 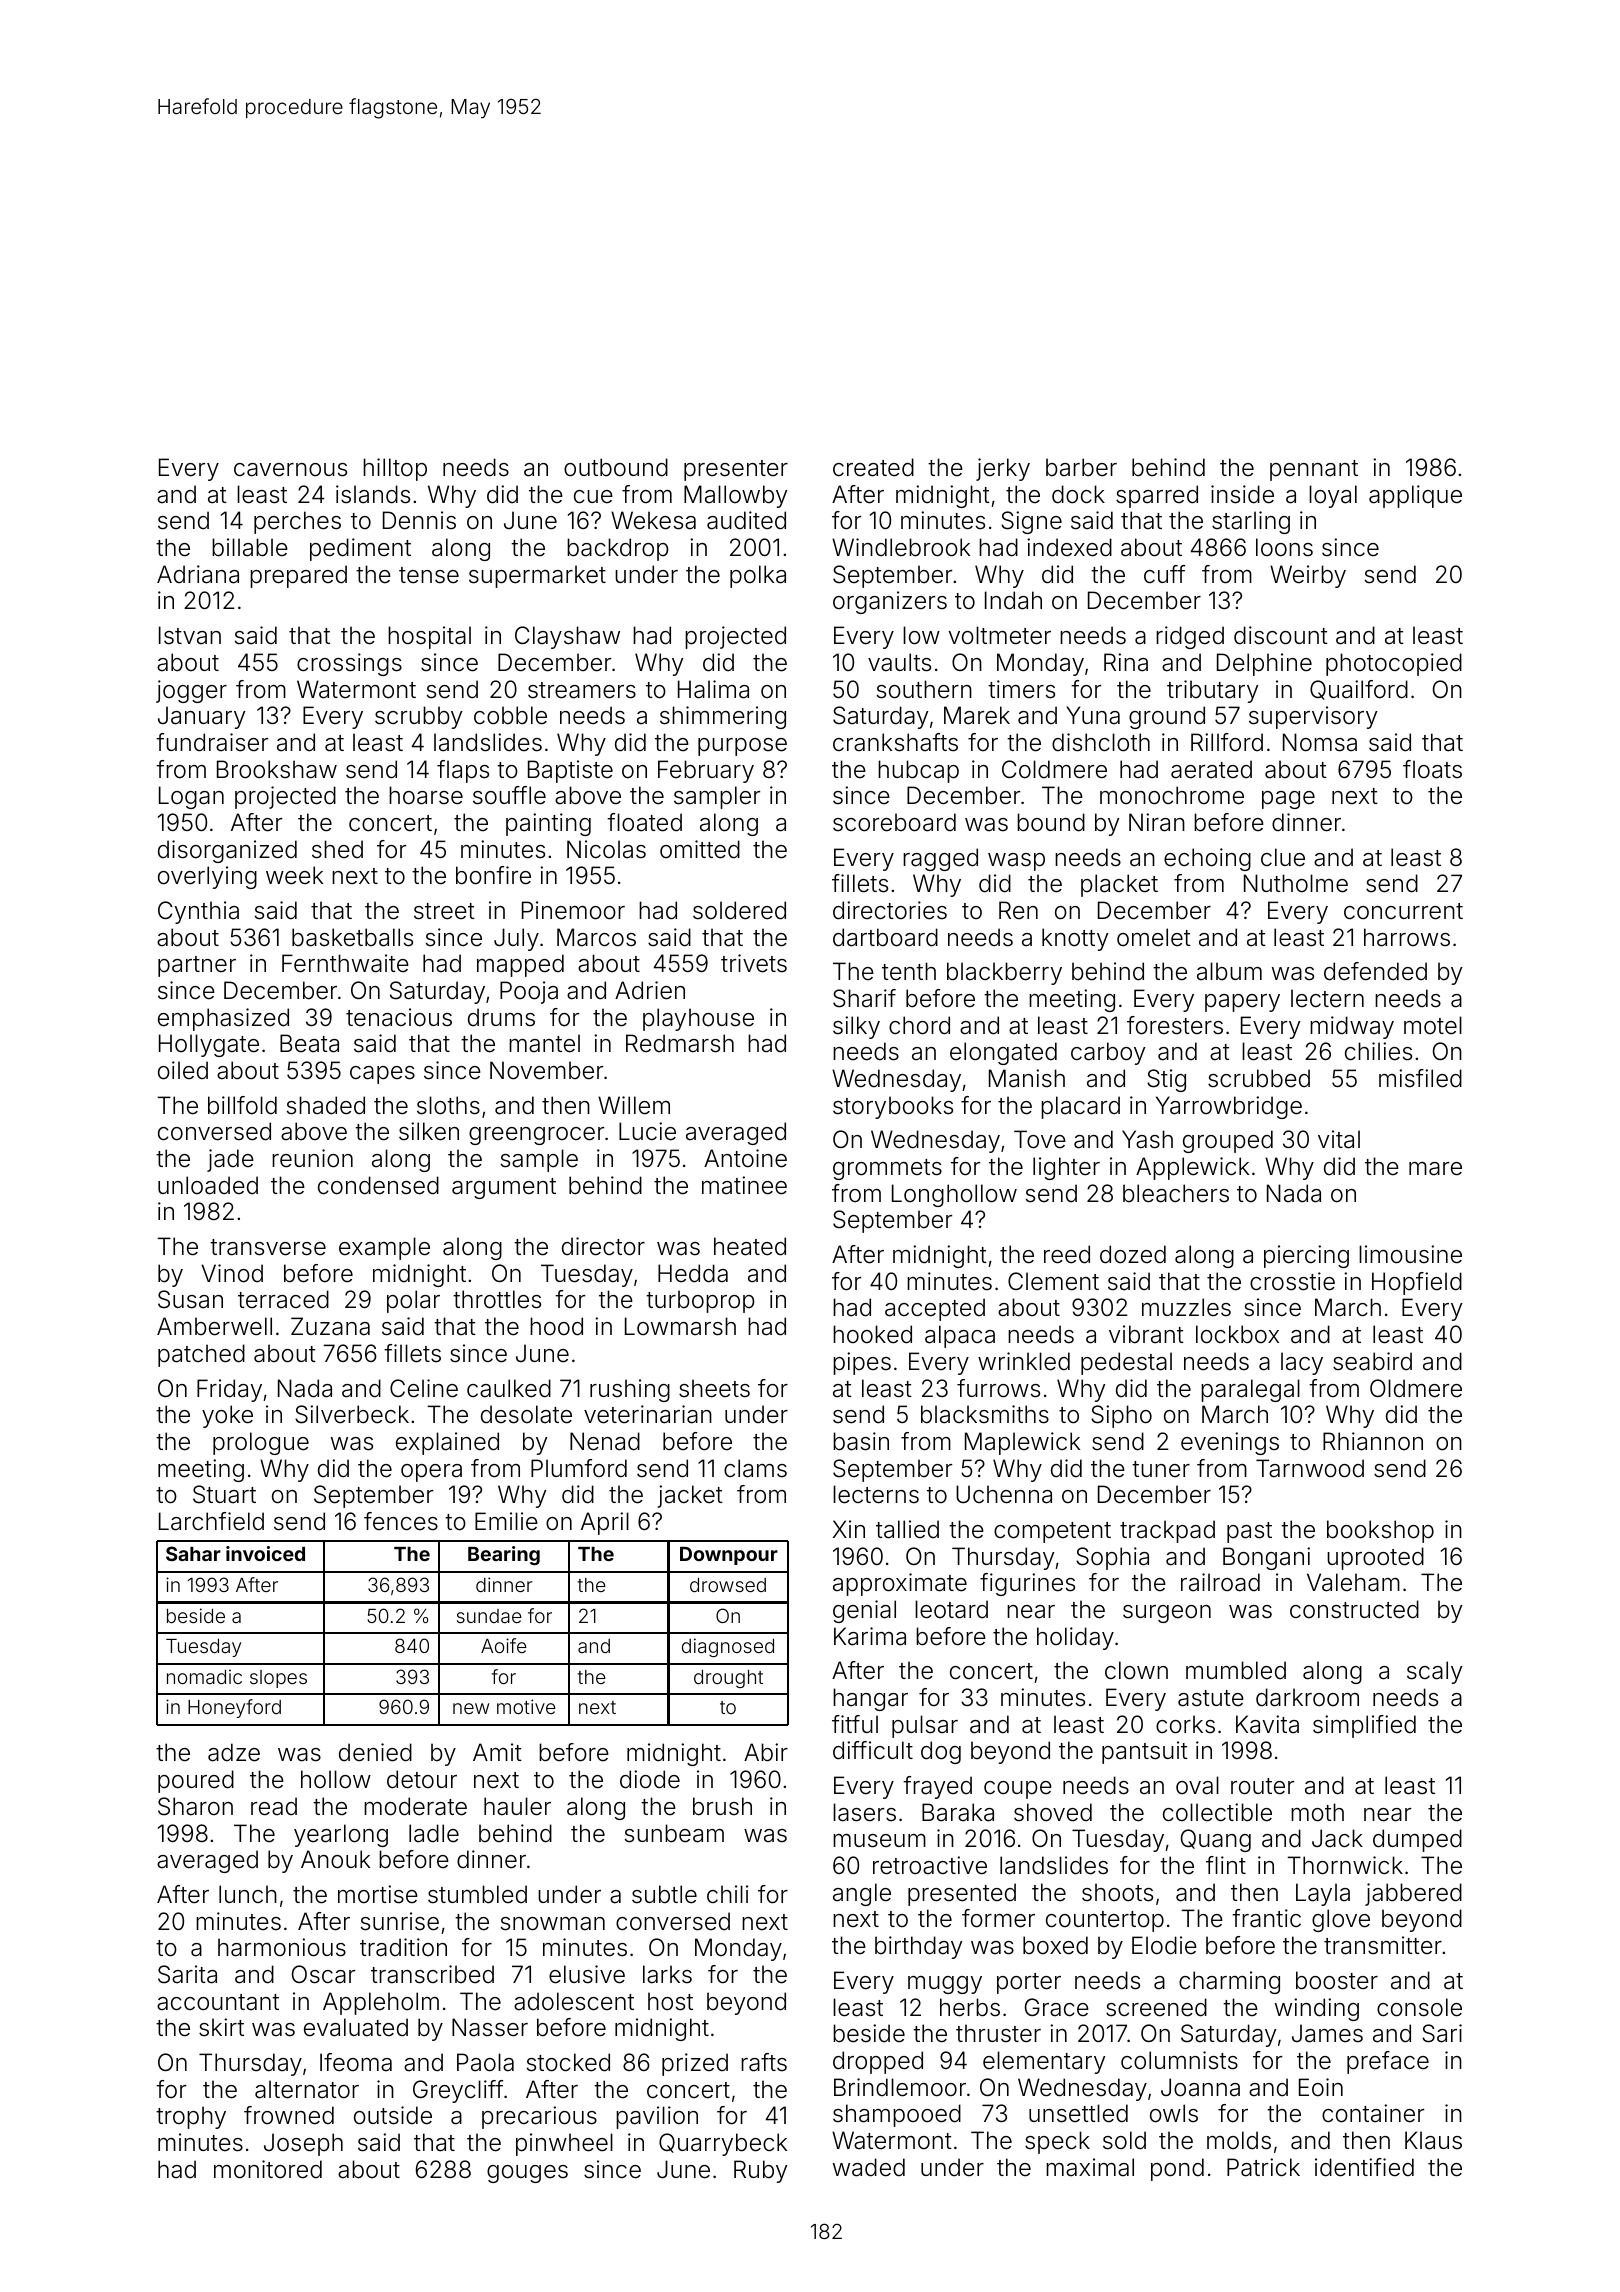 I want to click on barber, so click(x=1081, y=467).
